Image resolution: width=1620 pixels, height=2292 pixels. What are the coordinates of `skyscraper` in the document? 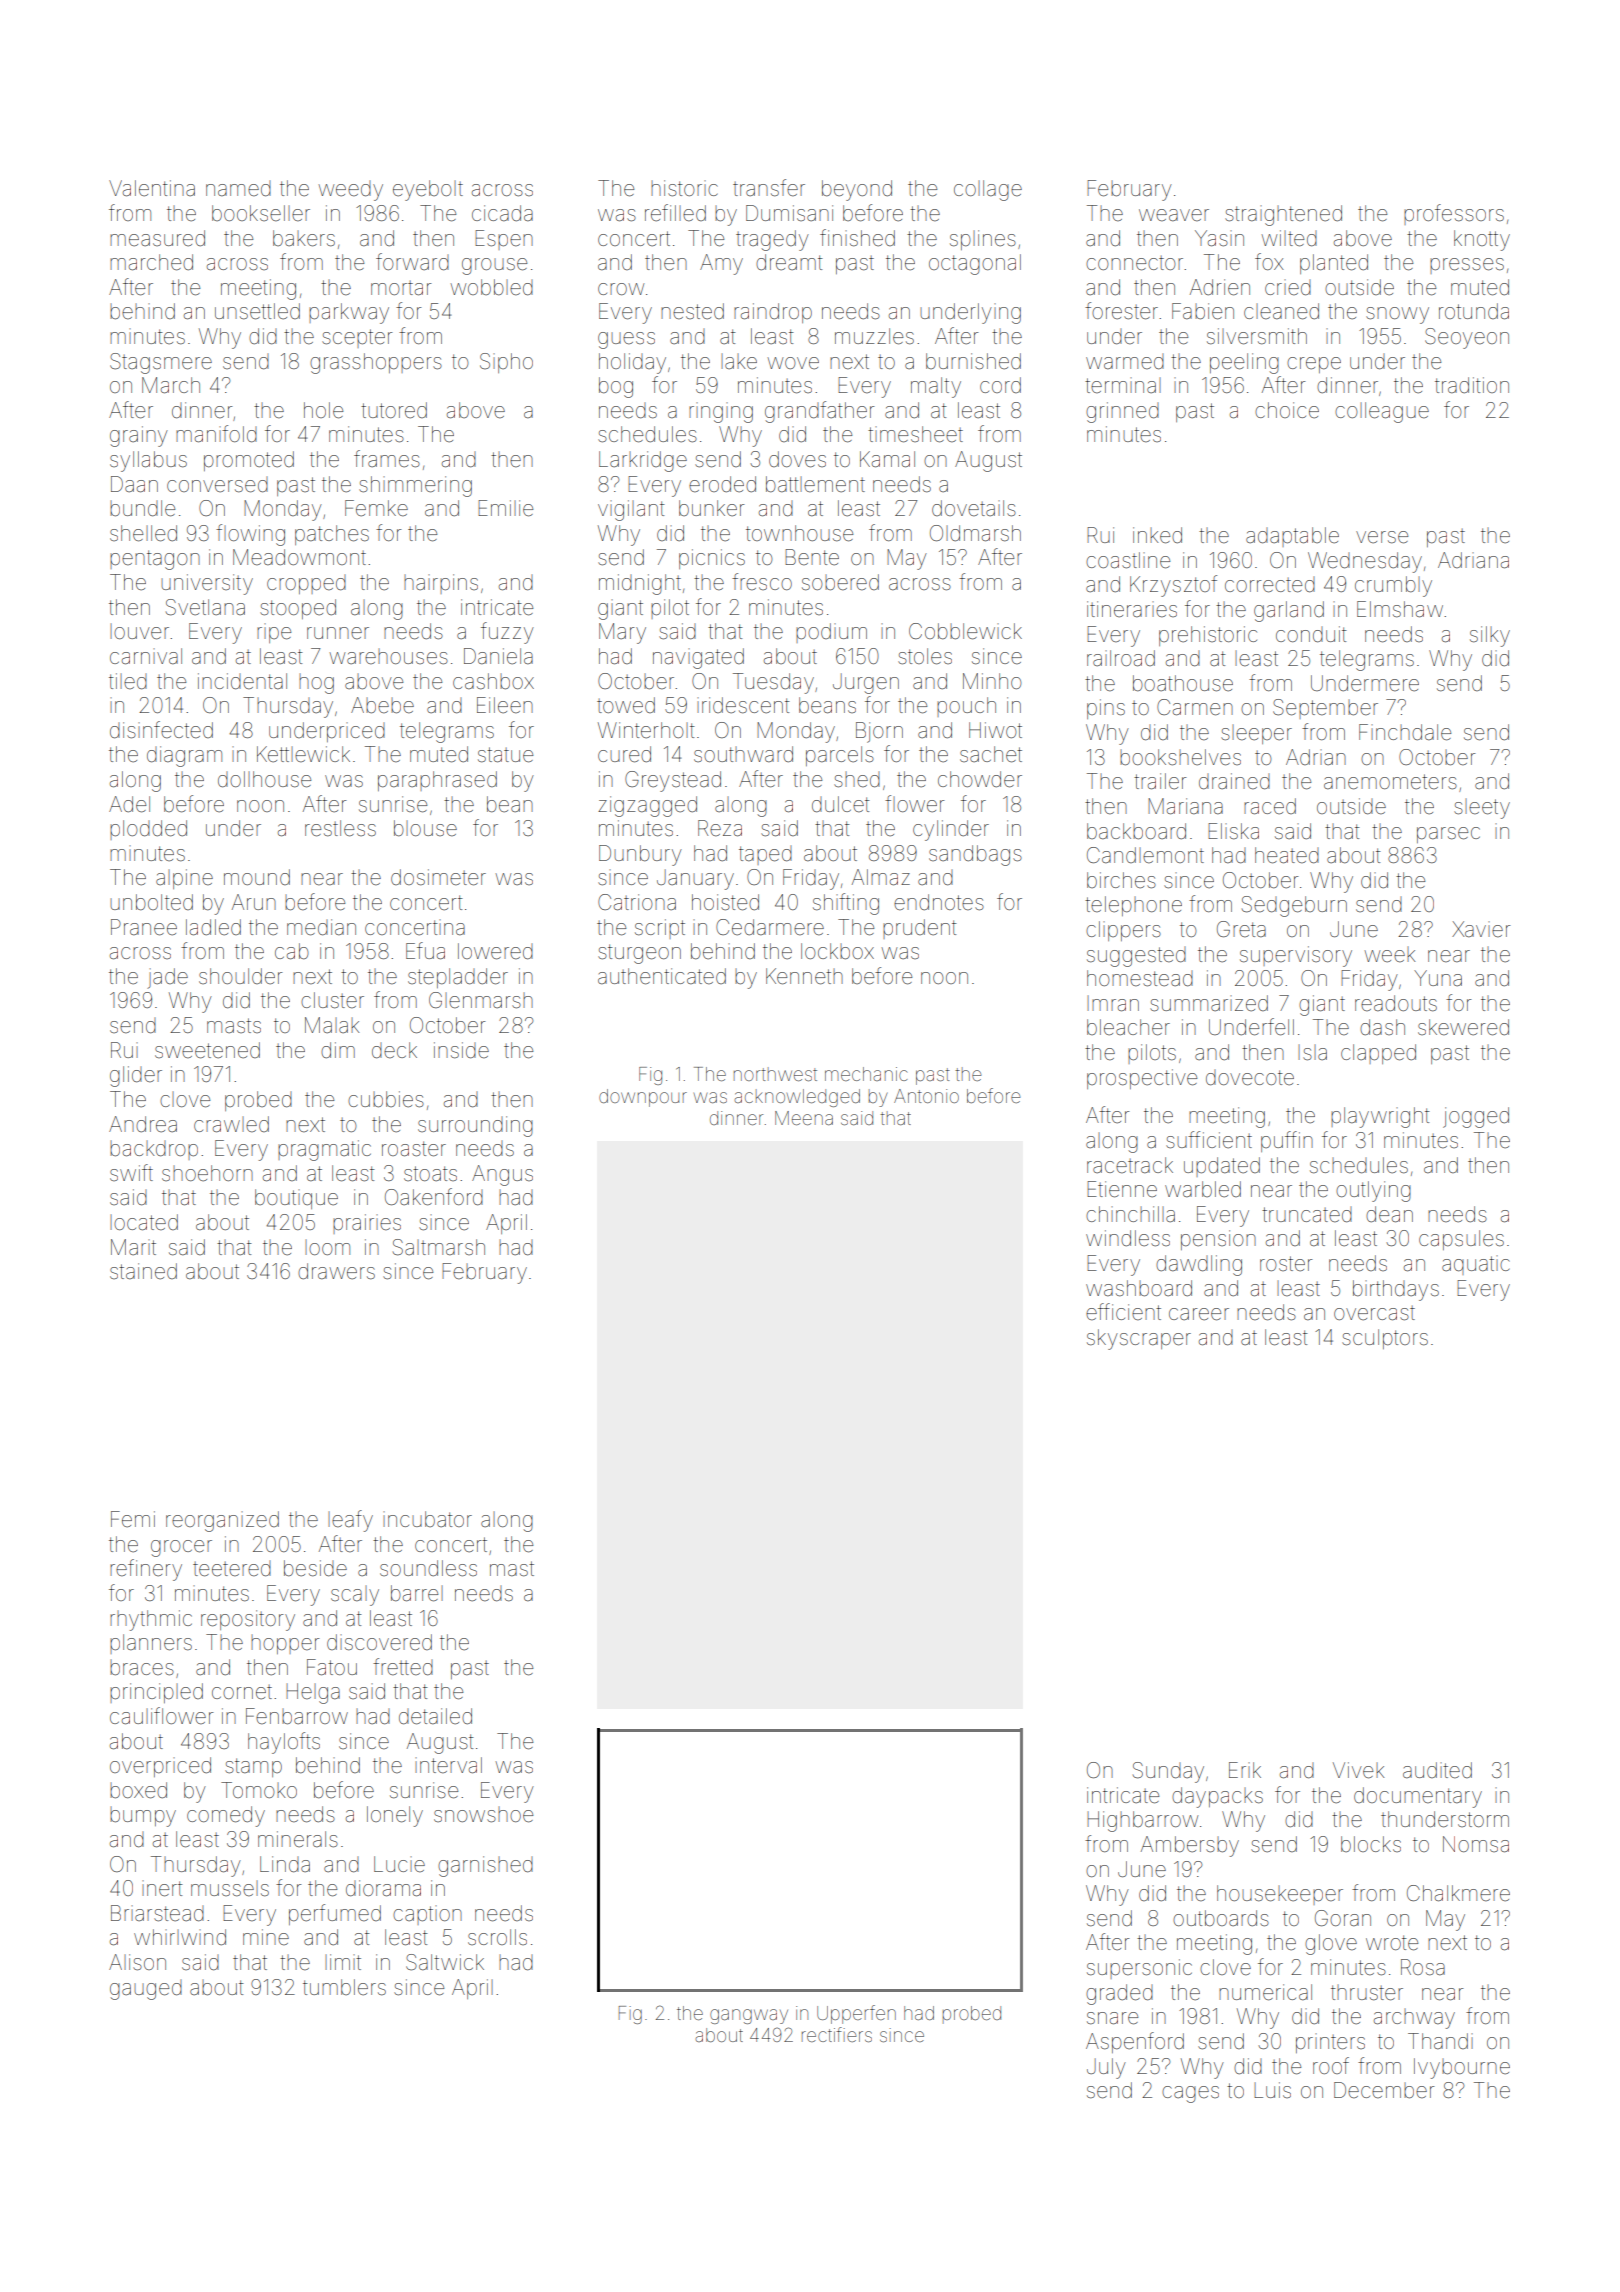 It's located at (1139, 1339).
